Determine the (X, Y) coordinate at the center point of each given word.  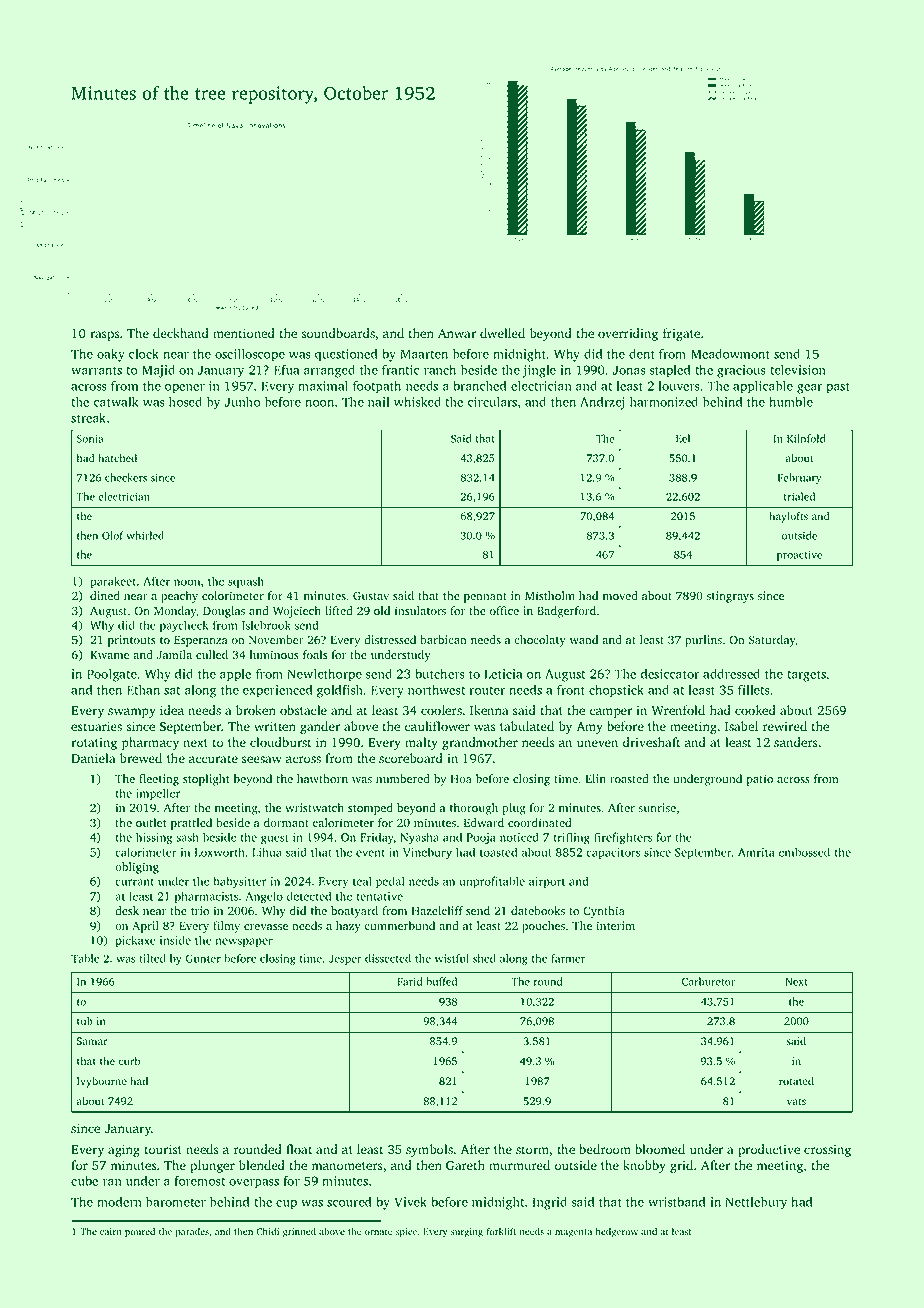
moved (620, 595)
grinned (299, 1233)
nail (379, 402)
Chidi (267, 1231)
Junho (242, 402)
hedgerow (617, 1232)
